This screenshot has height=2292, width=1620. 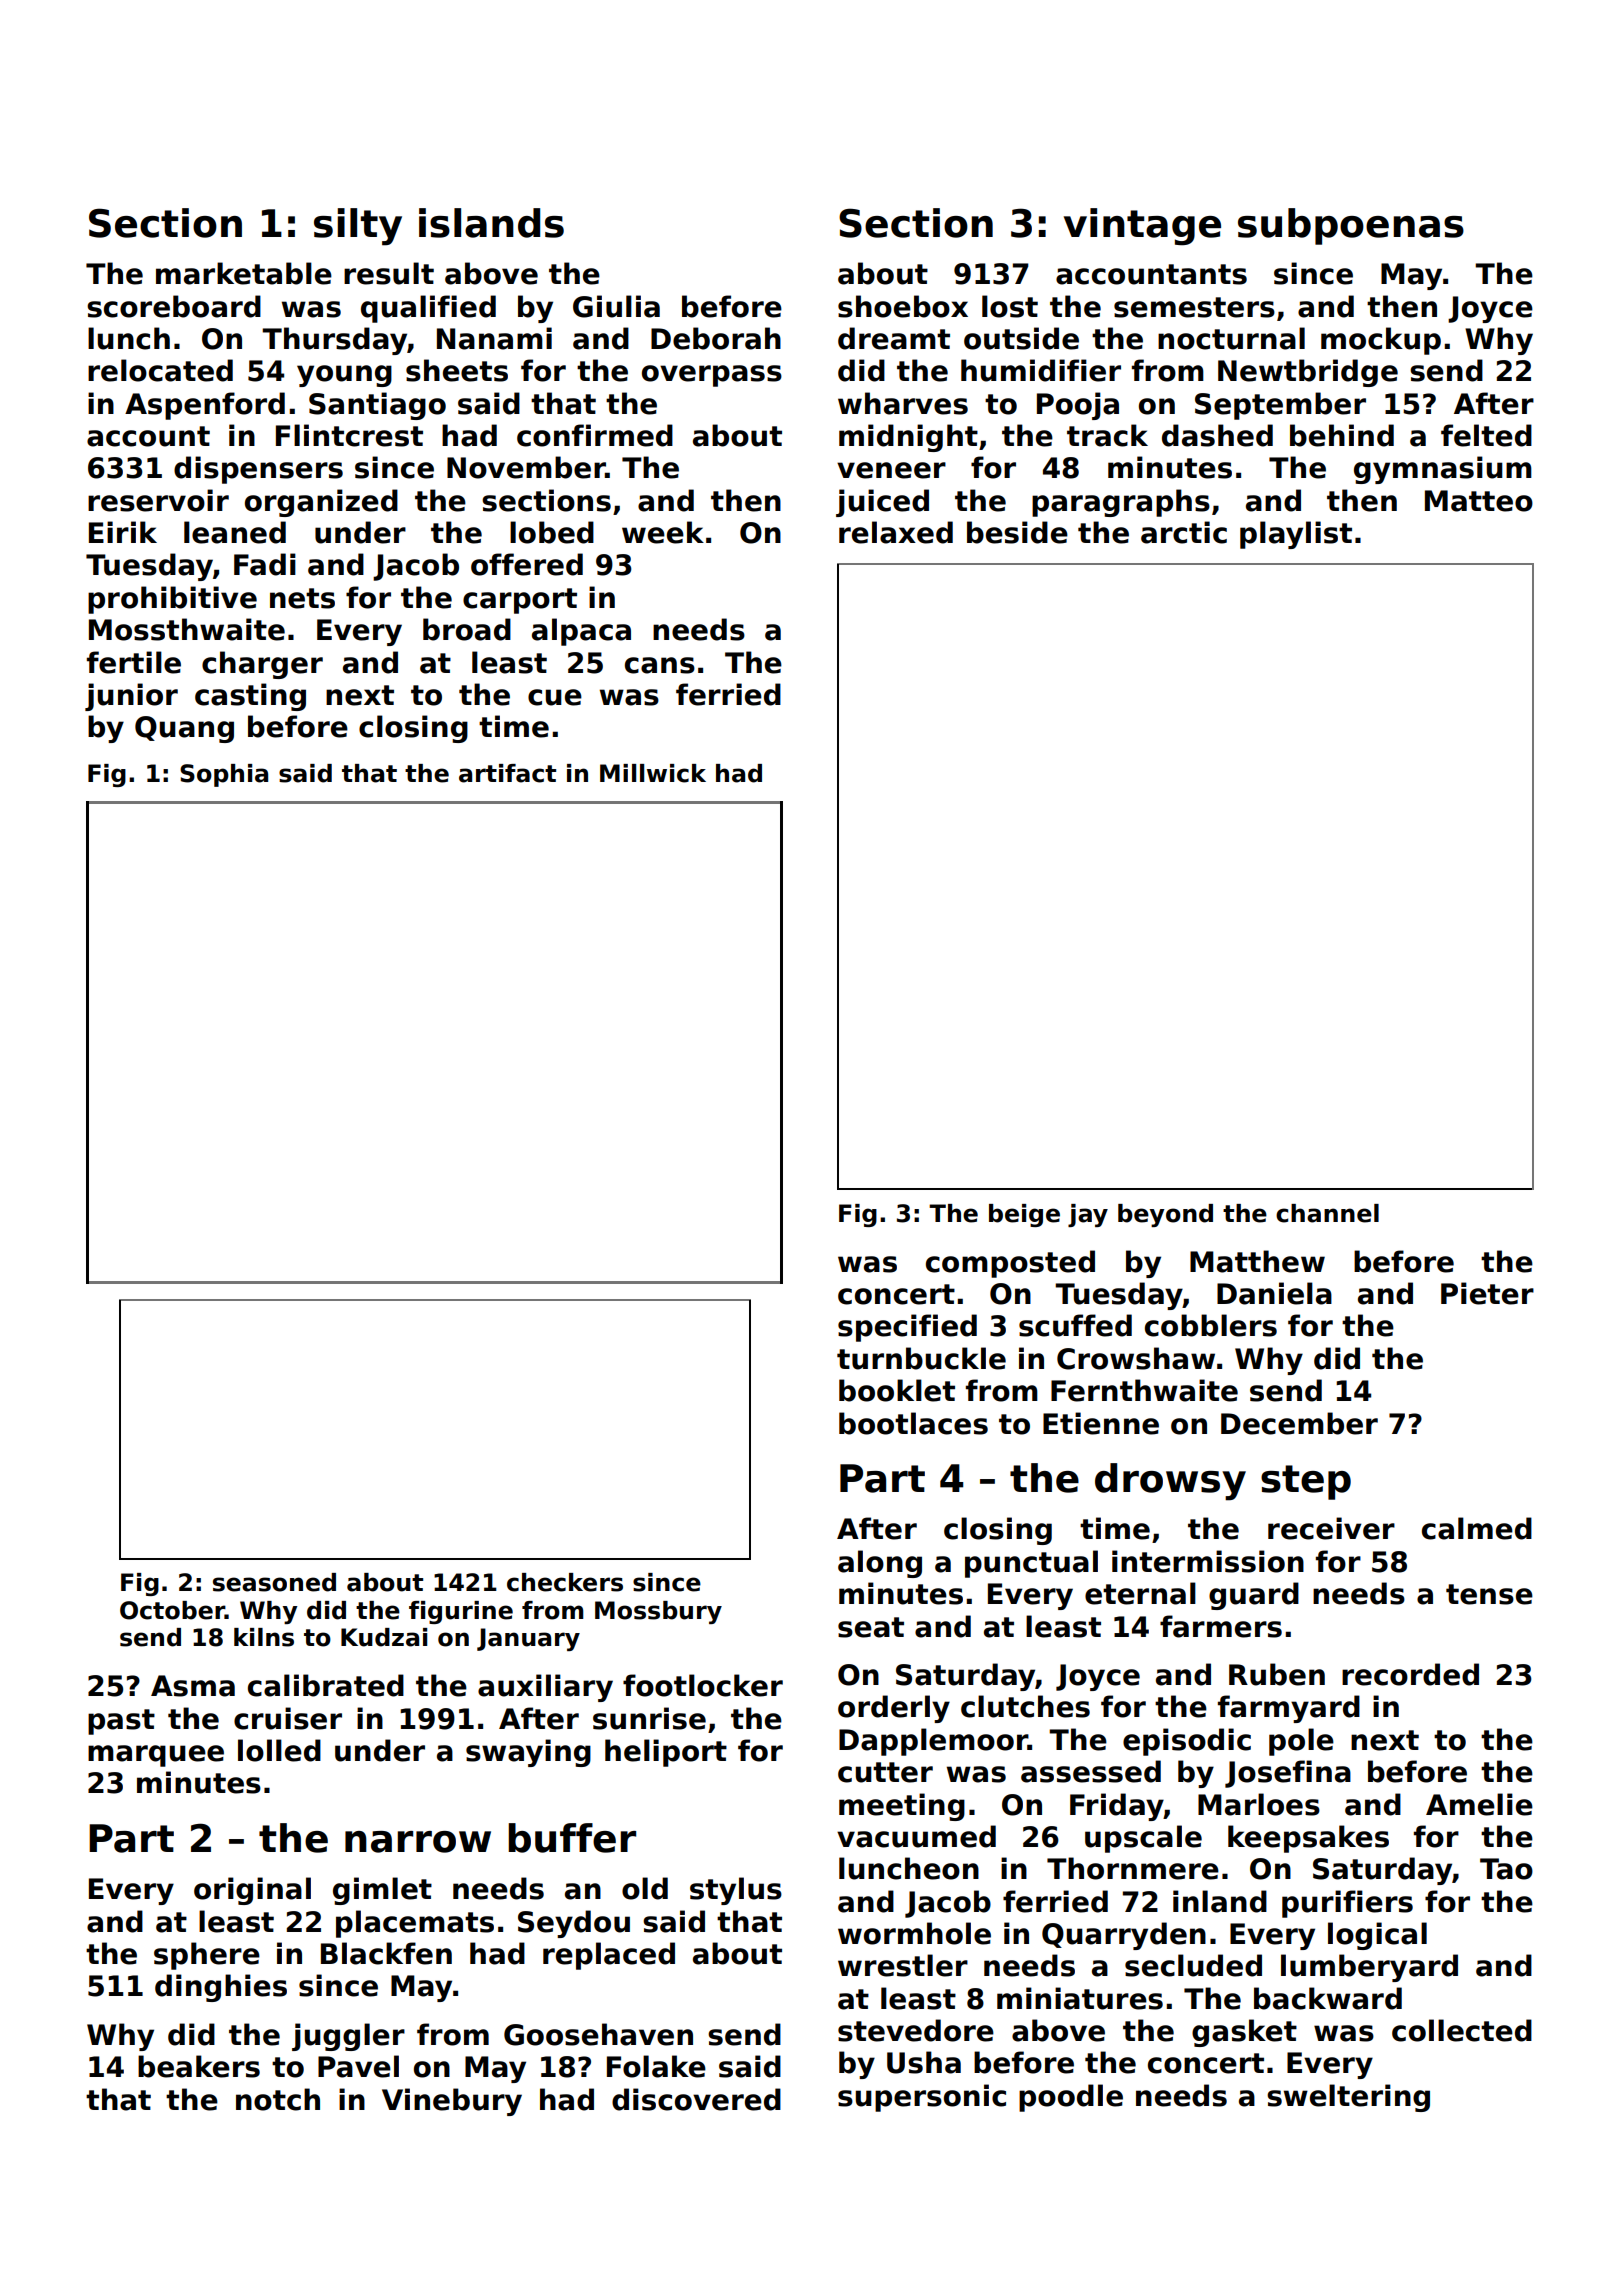 What do you see at coordinates (358, 227) in the screenshot?
I see `silty` at bounding box center [358, 227].
